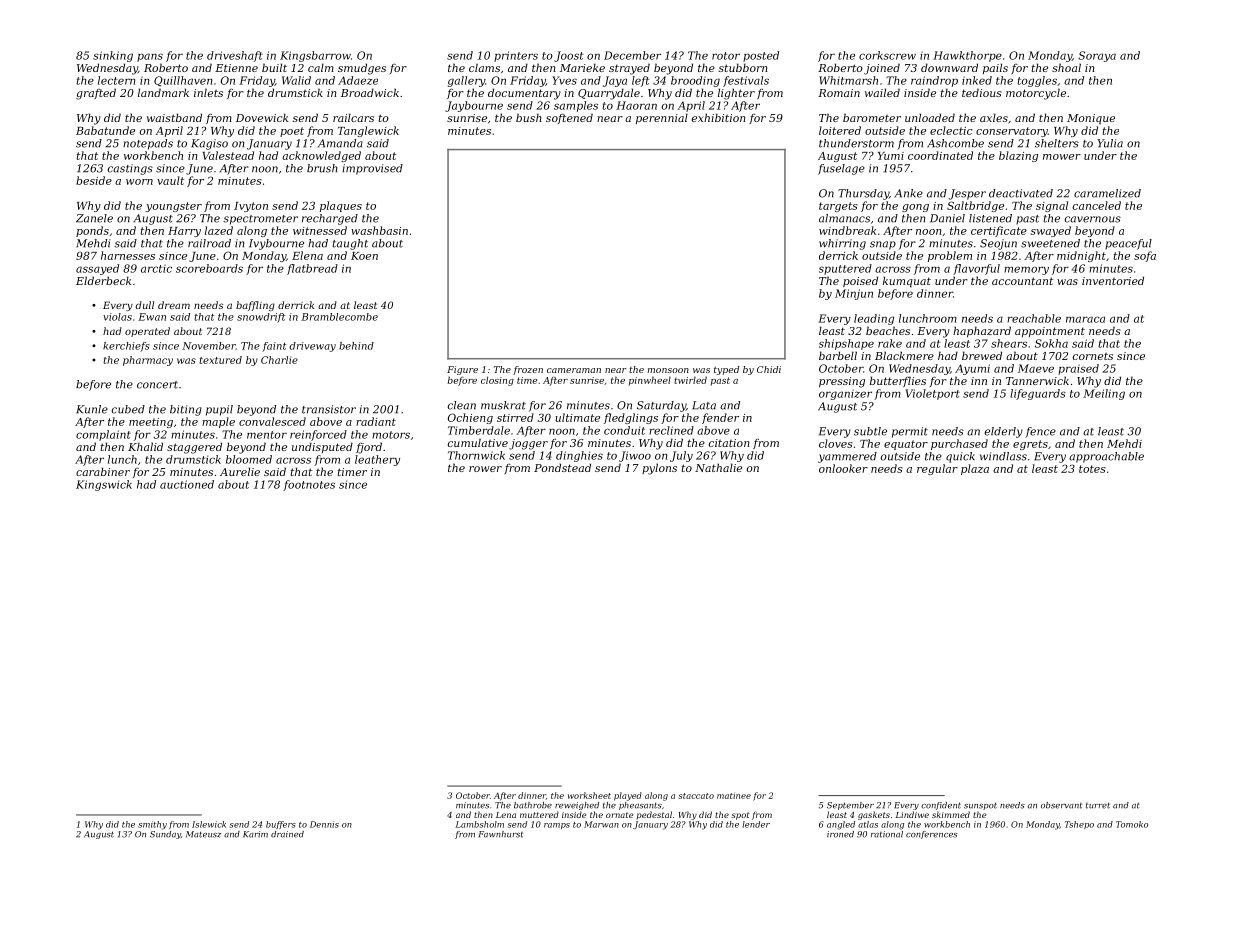 The image size is (1233, 952). What do you see at coordinates (1085, 319) in the image?
I see `maraca` at bounding box center [1085, 319].
